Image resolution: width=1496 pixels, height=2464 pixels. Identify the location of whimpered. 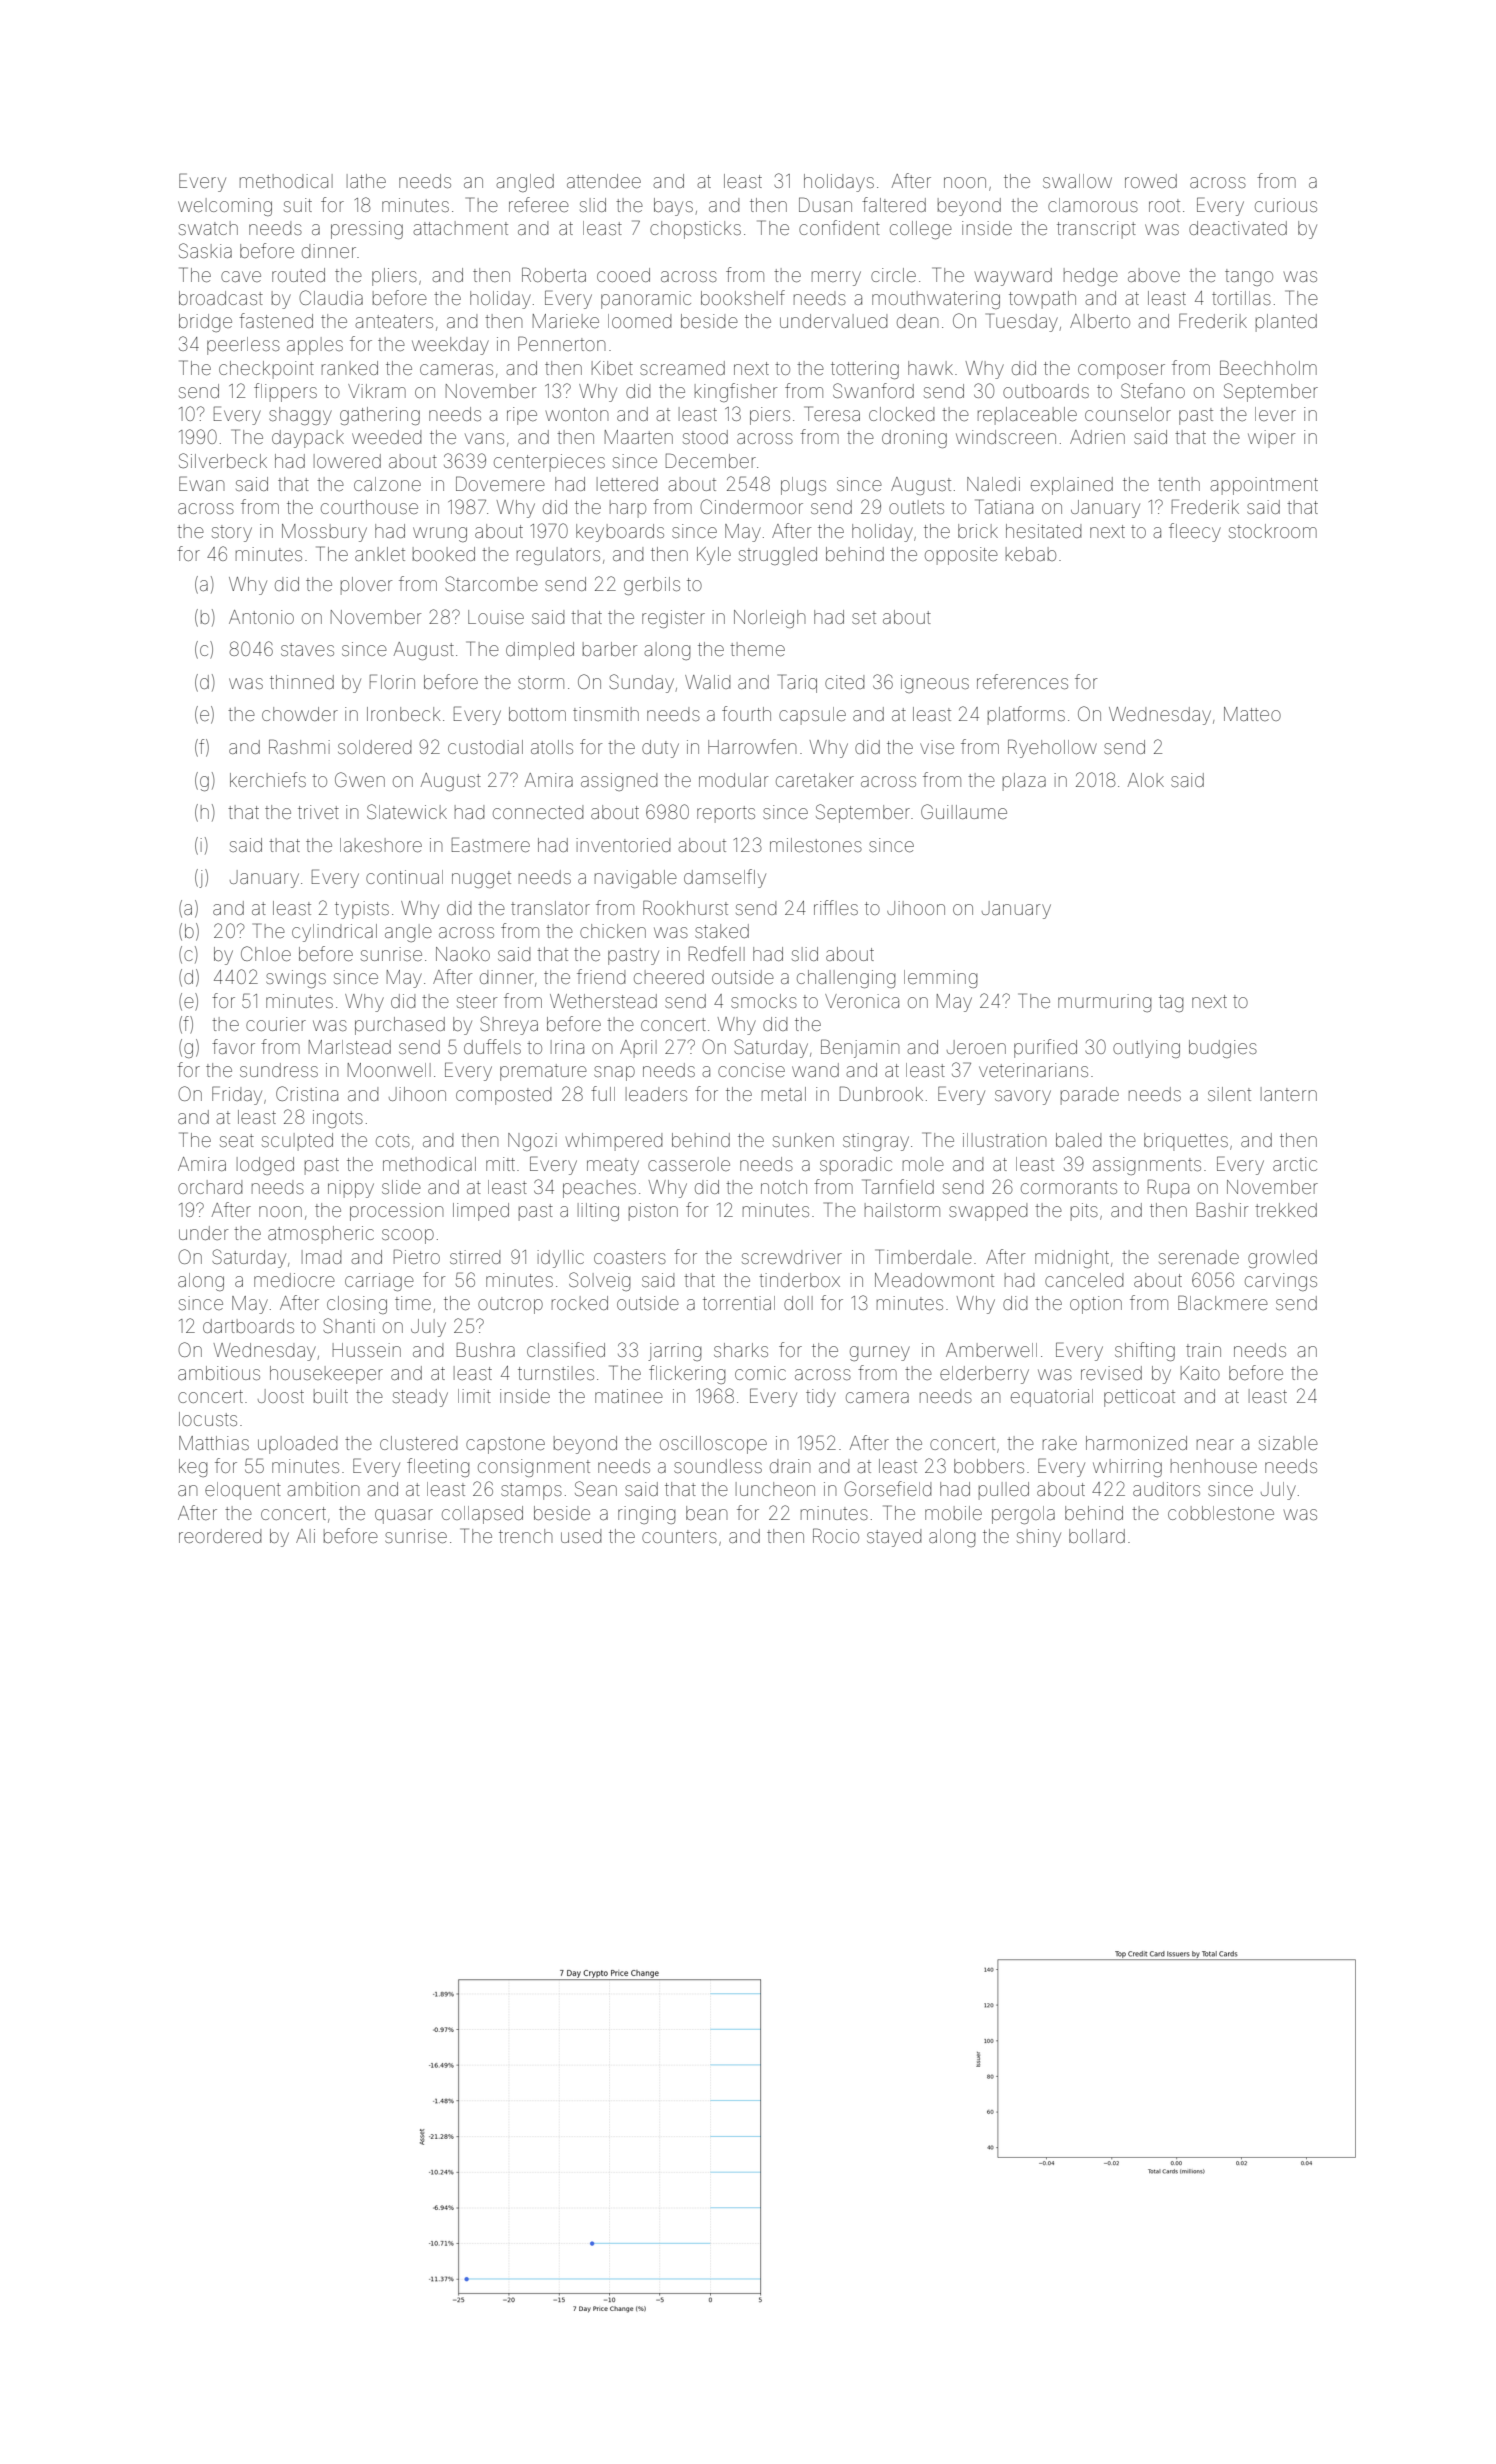
(614, 1142).
